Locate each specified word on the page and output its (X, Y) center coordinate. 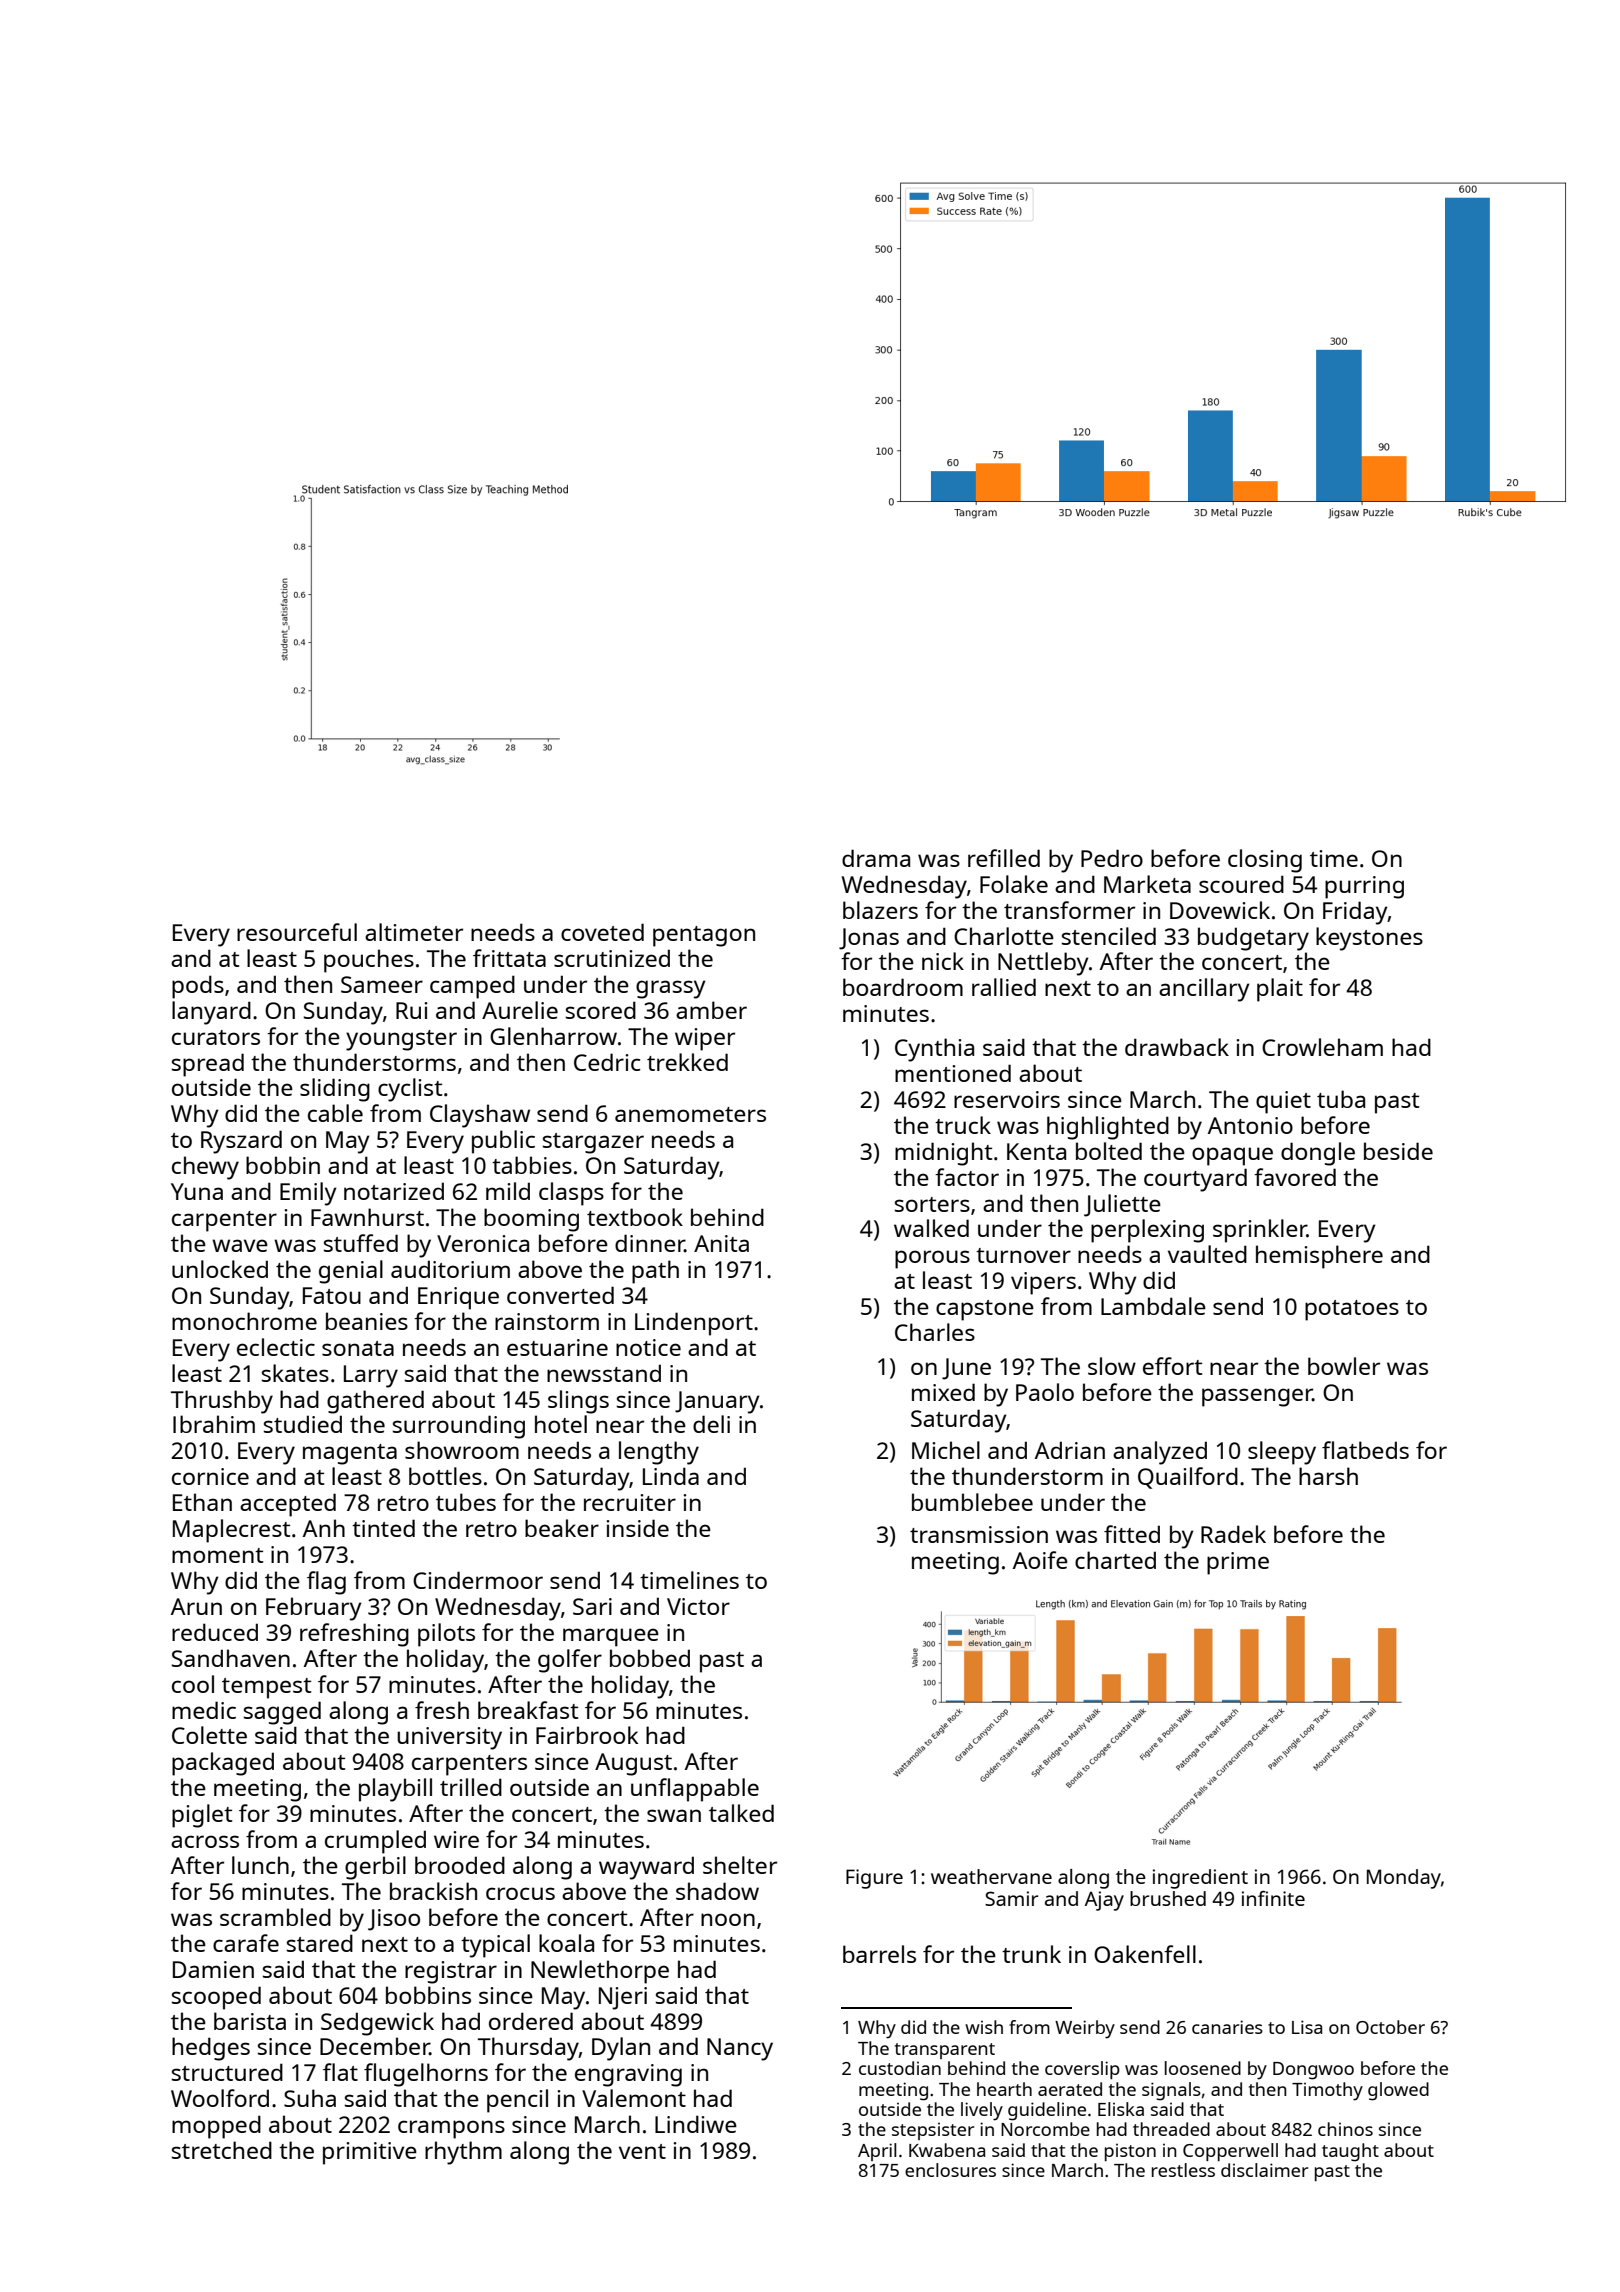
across (205, 1841)
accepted (288, 1505)
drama (876, 858)
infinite (1273, 1898)
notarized (394, 1191)
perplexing (1147, 1231)
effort (1172, 1366)
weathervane (991, 1876)
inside (637, 1528)
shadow (717, 1891)
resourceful (297, 932)
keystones (1369, 939)
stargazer (593, 1143)
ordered (531, 2021)
